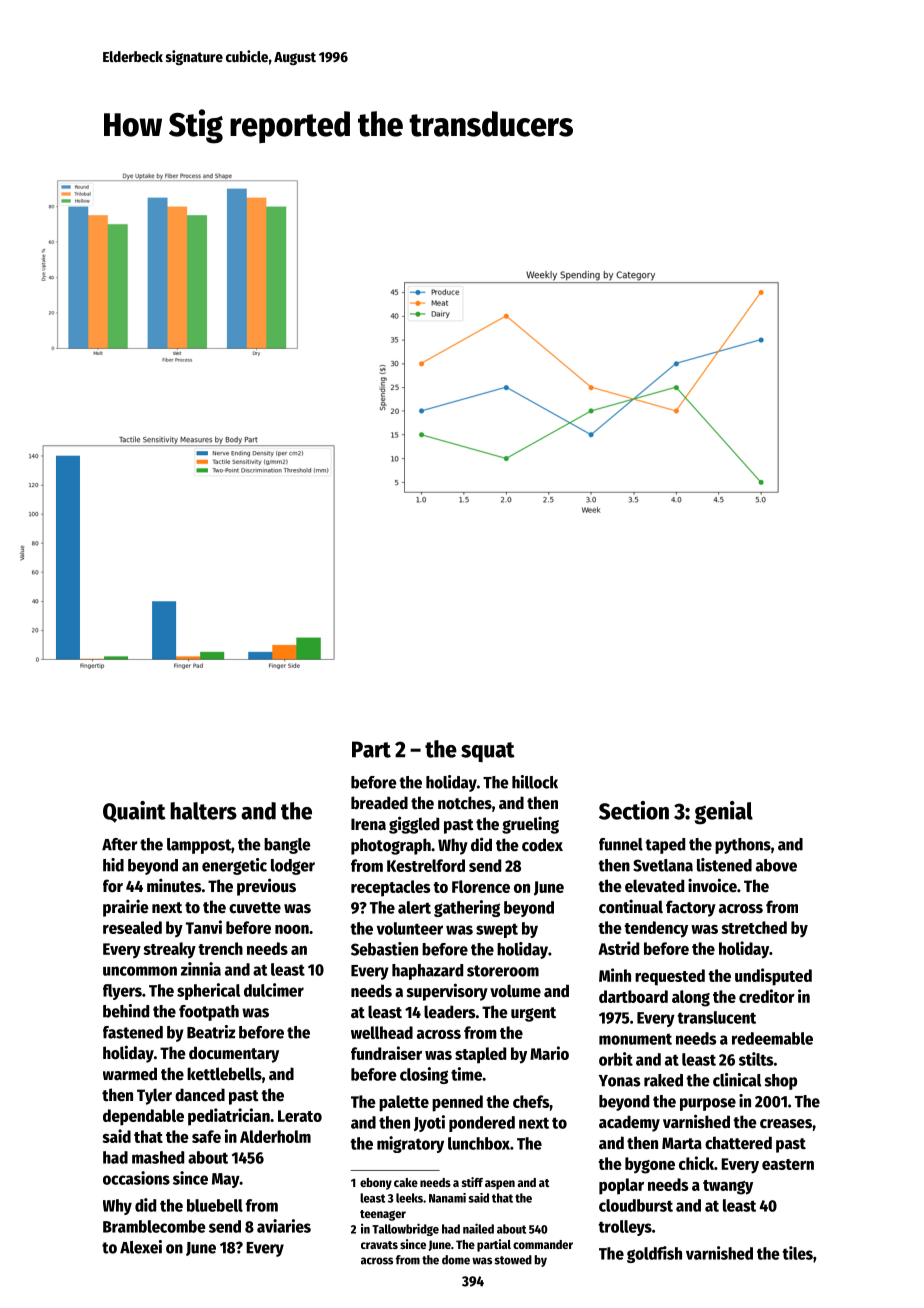  I want to click on squat, so click(488, 752).
